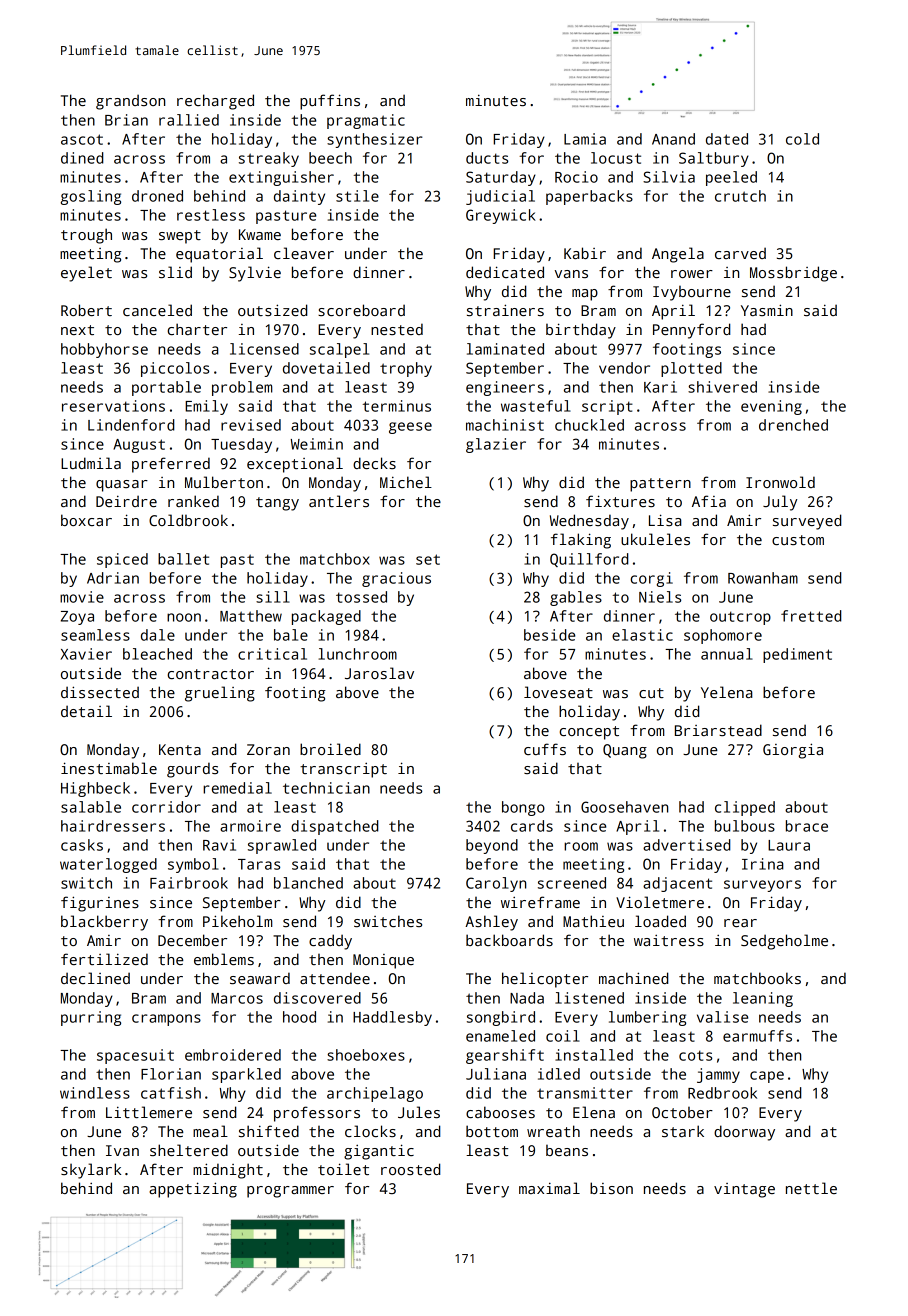 This document has height=1316, width=908. What do you see at coordinates (793, 274) in the document?
I see `Mossbridge` at bounding box center [793, 274].
